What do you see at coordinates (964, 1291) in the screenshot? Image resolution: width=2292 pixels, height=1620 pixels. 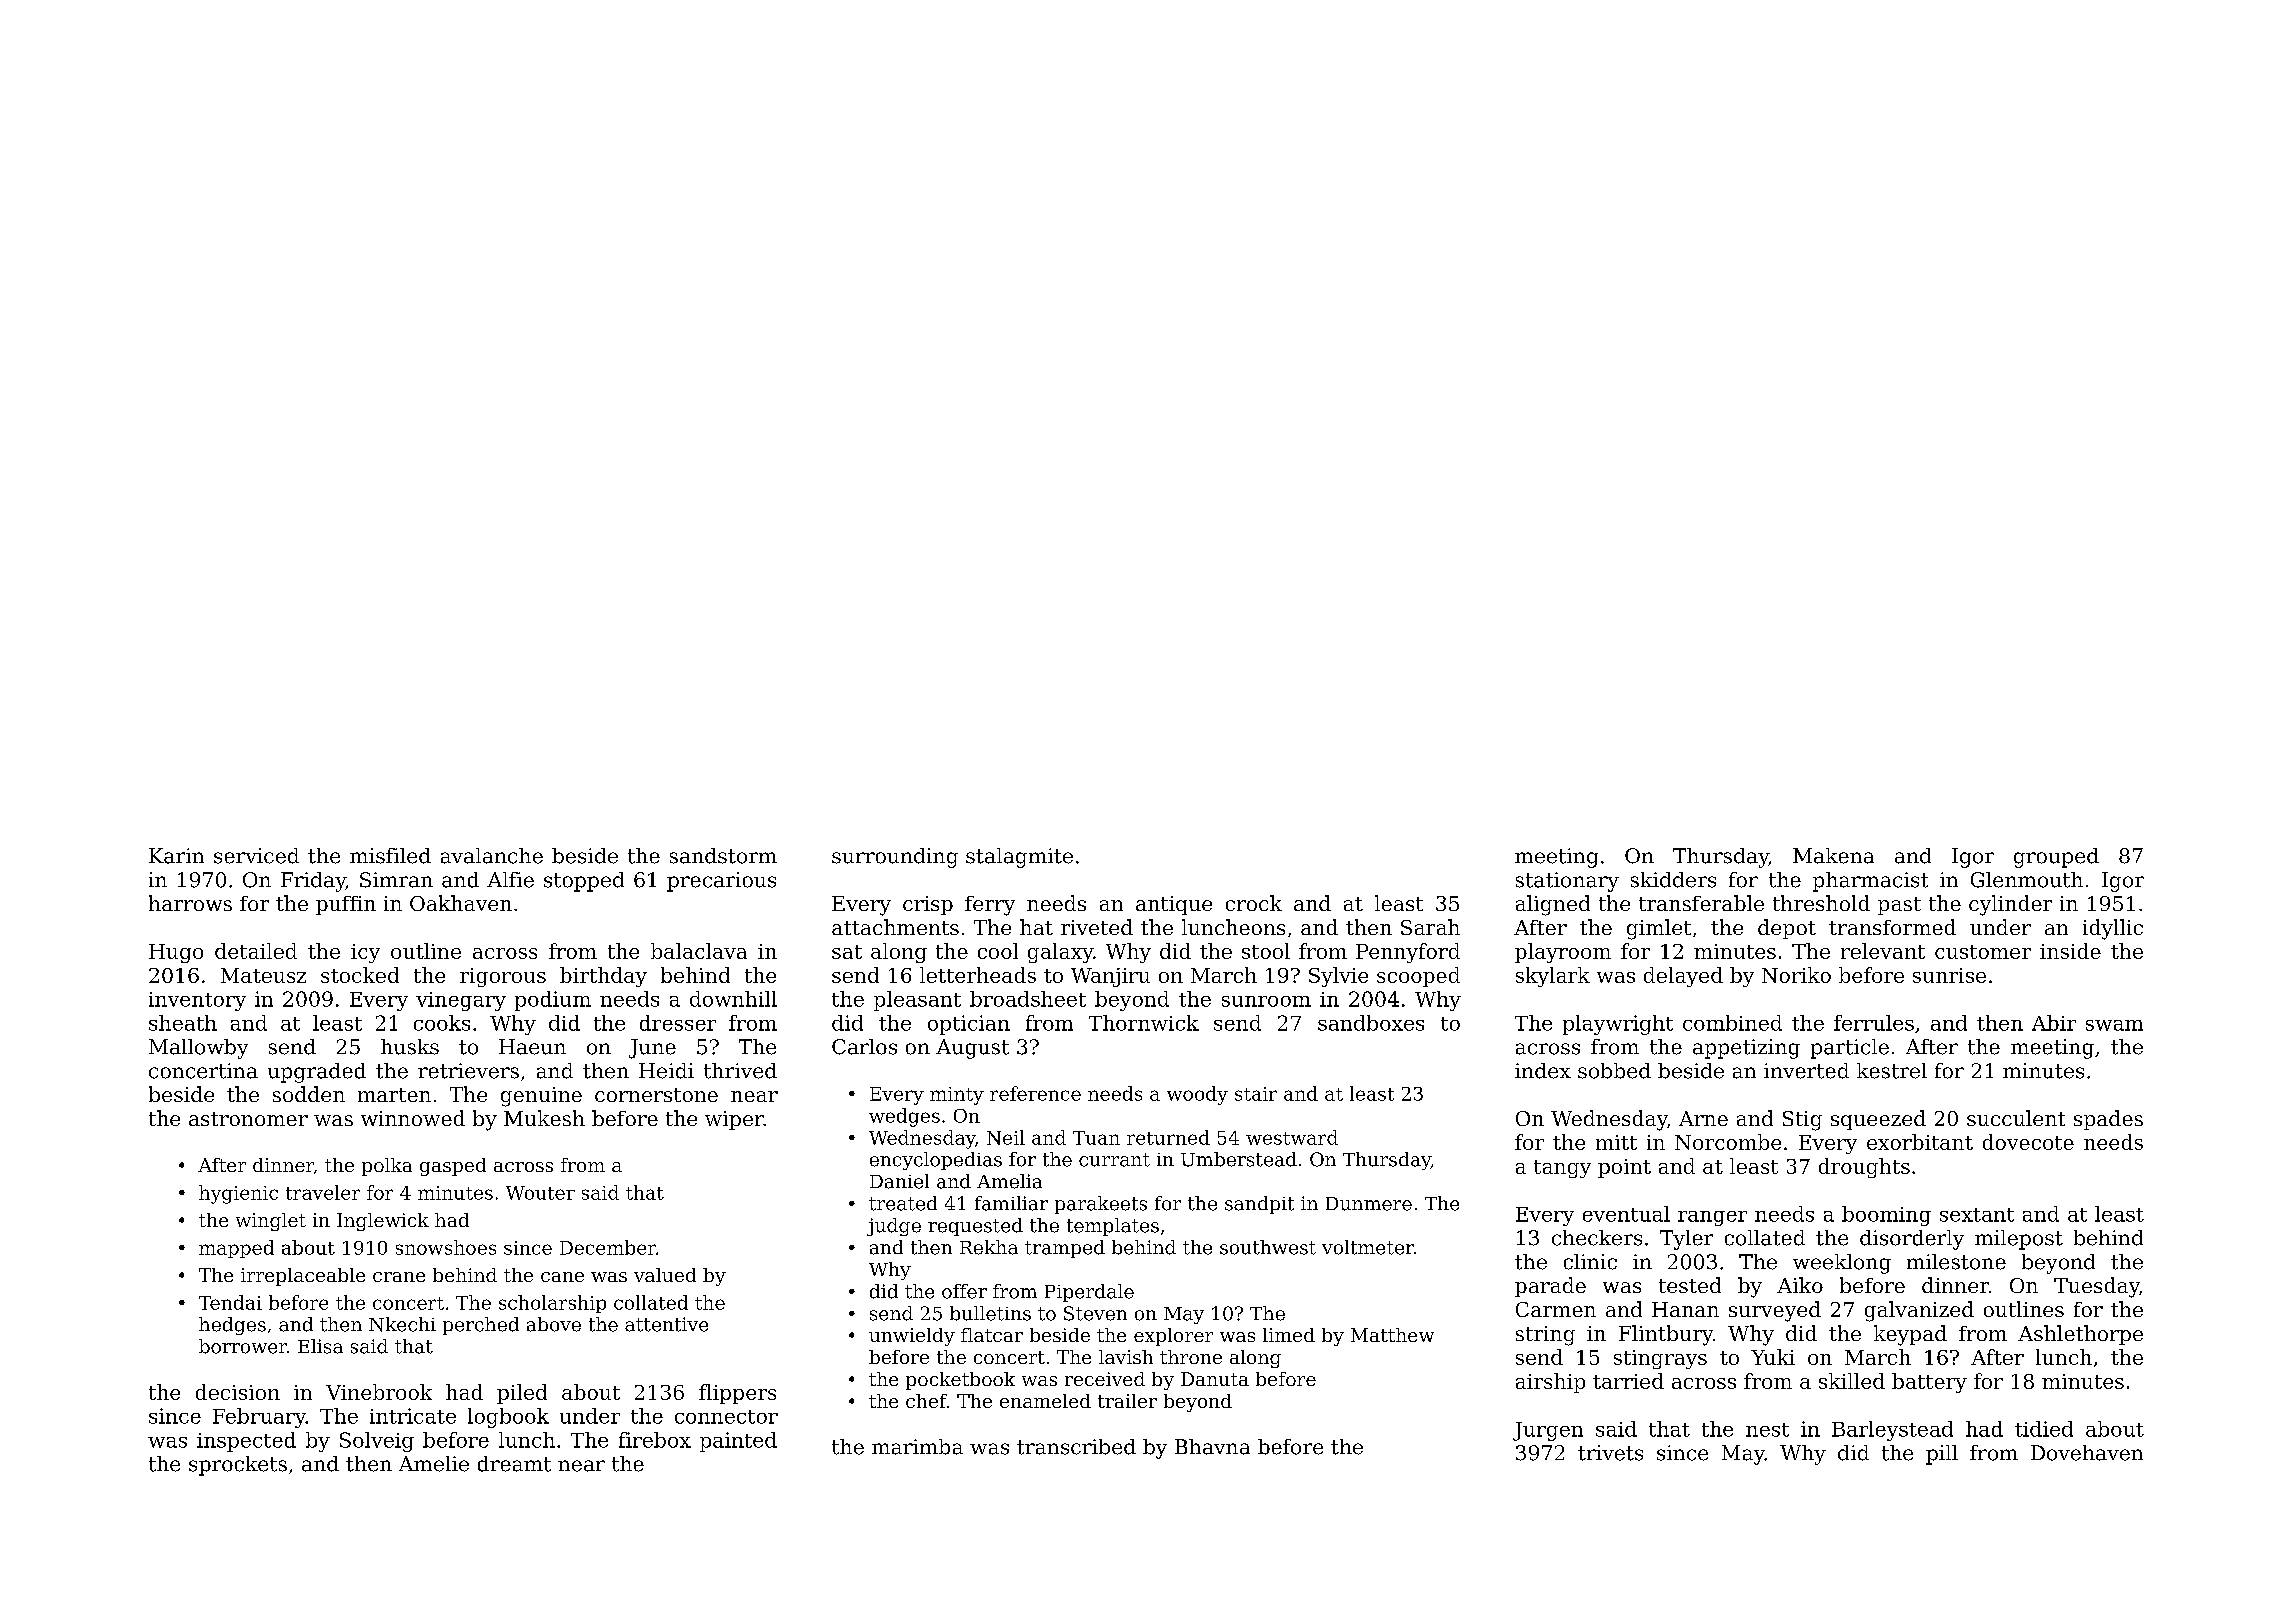 I see `offer` at bounding box center [964, 1291].
